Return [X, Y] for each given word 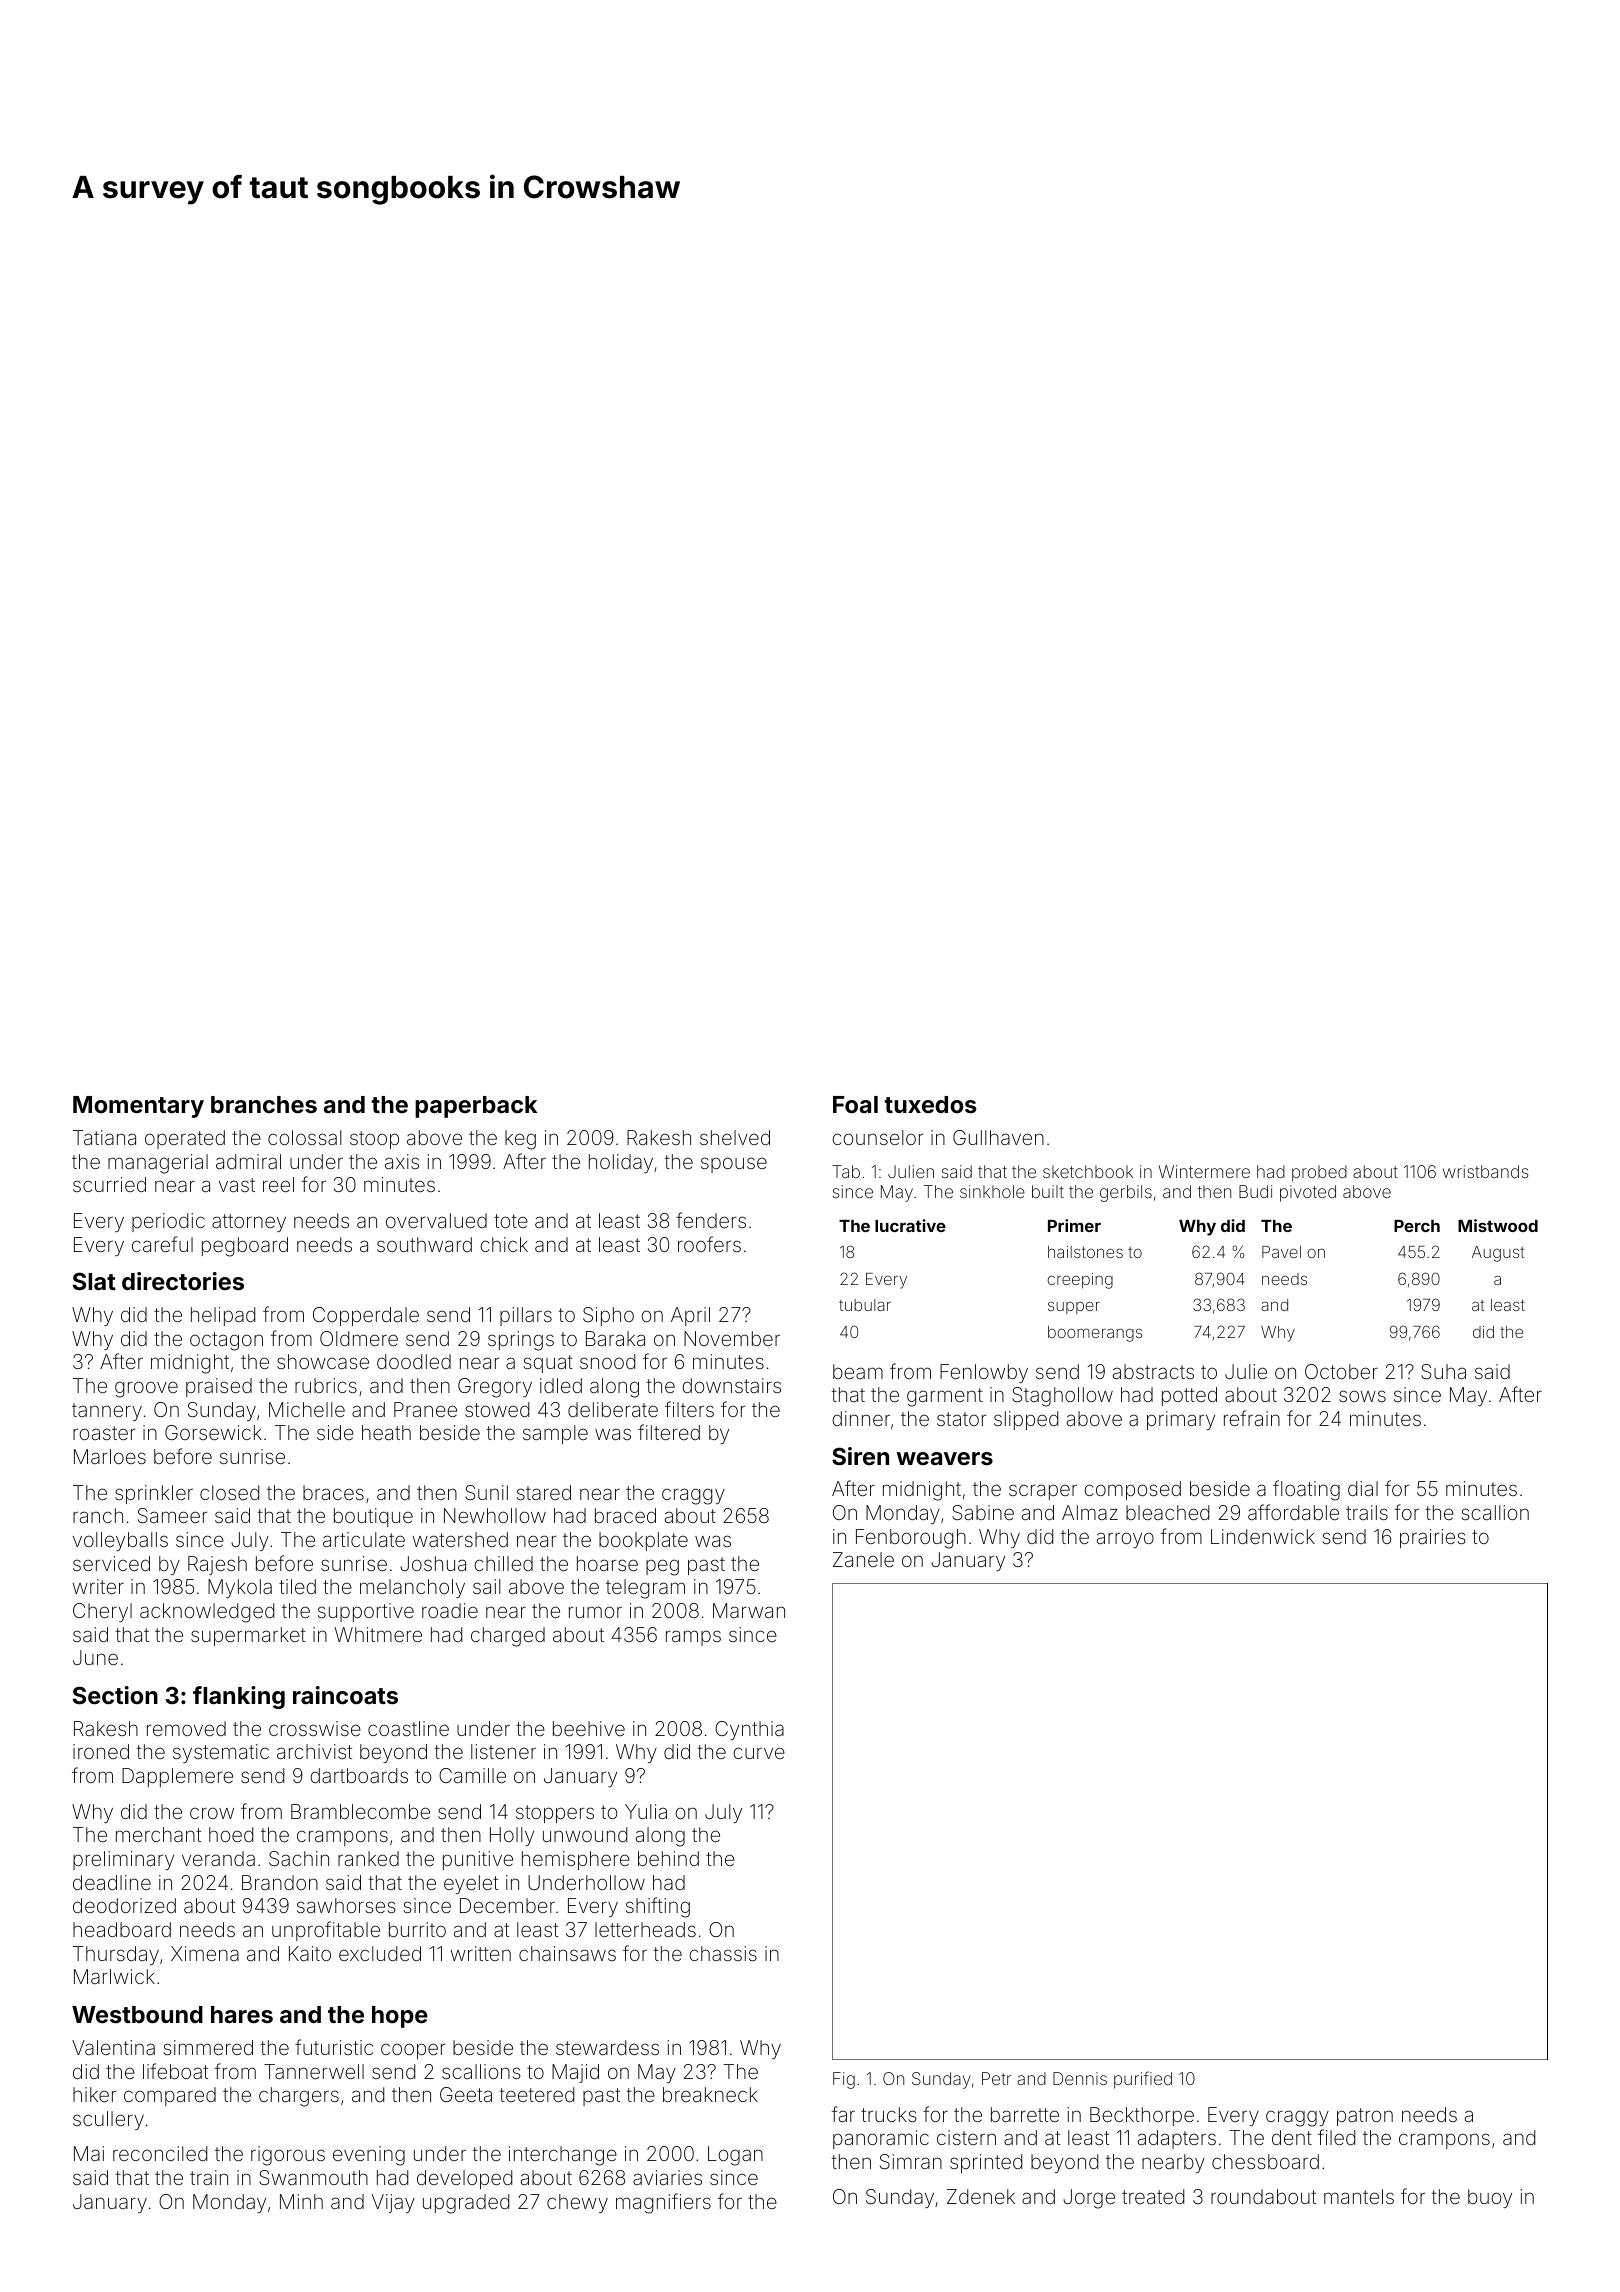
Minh [301, 2201]
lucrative [910, 1225]
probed [1319, 1173]
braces [333, 1492]
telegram [645, 1589]
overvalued [436, 1220]
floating [1306, 1490]
